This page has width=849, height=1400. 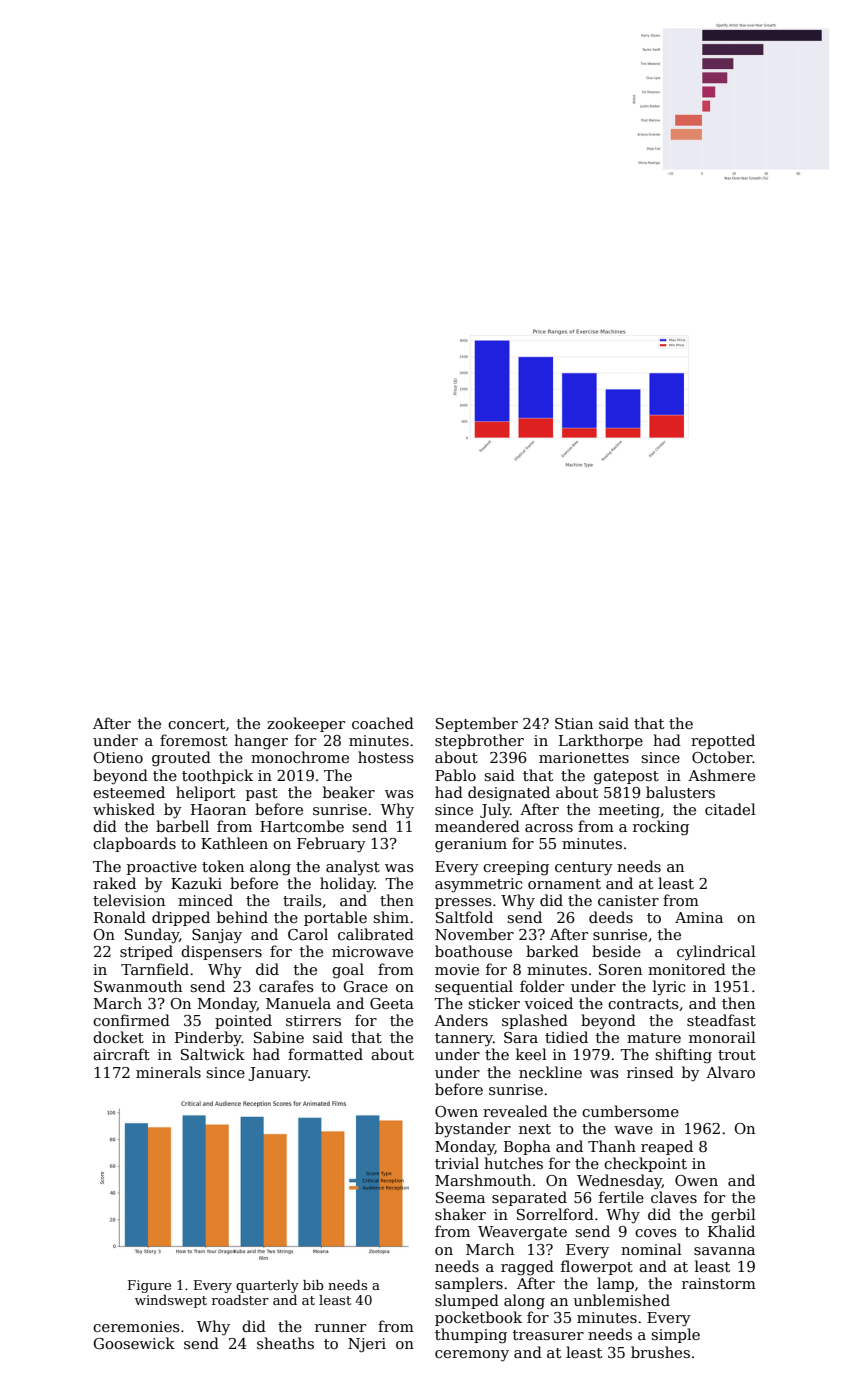 I want to click on meeting, so click(x=629, y=811).
